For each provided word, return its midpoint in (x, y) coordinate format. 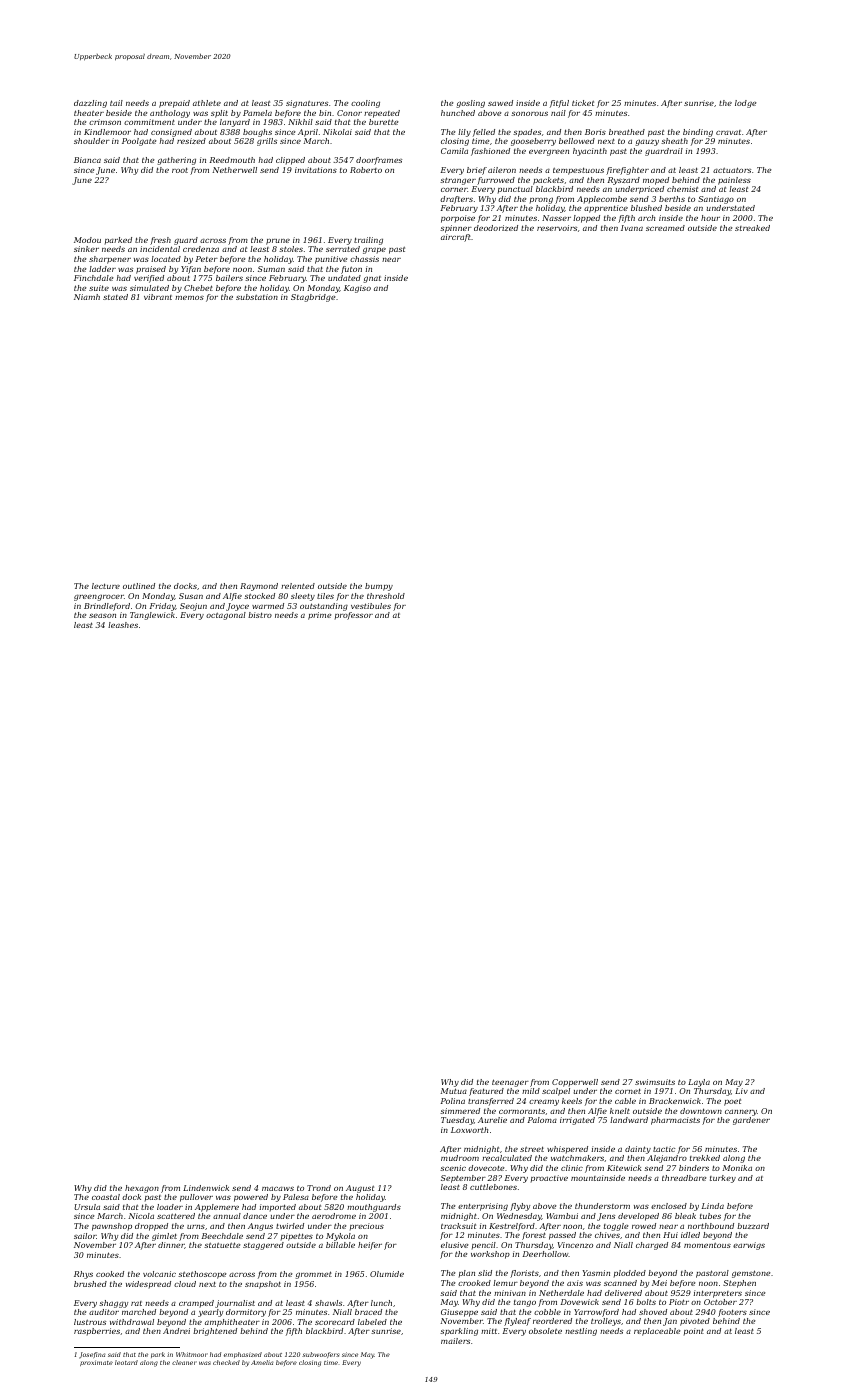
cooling (365, 104)
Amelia (262, 1362)
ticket (583, 103)
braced (368, 1312)
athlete (207, 103)
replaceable (657, 1332)
